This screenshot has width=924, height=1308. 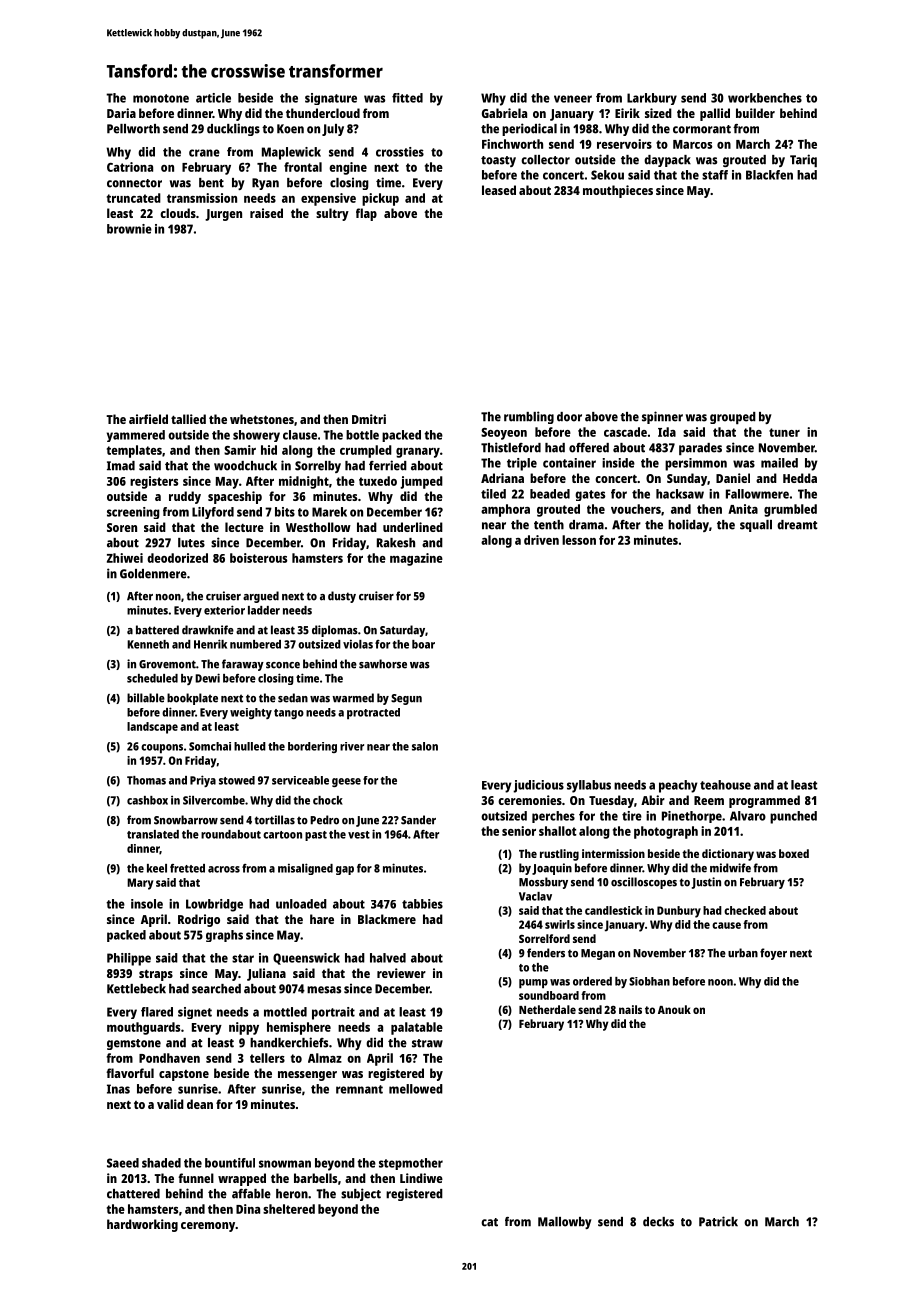 What do you see at coordinates (769, 175) in the screenshot?
I see `Blackfen` at bounding box center [769, 175].
